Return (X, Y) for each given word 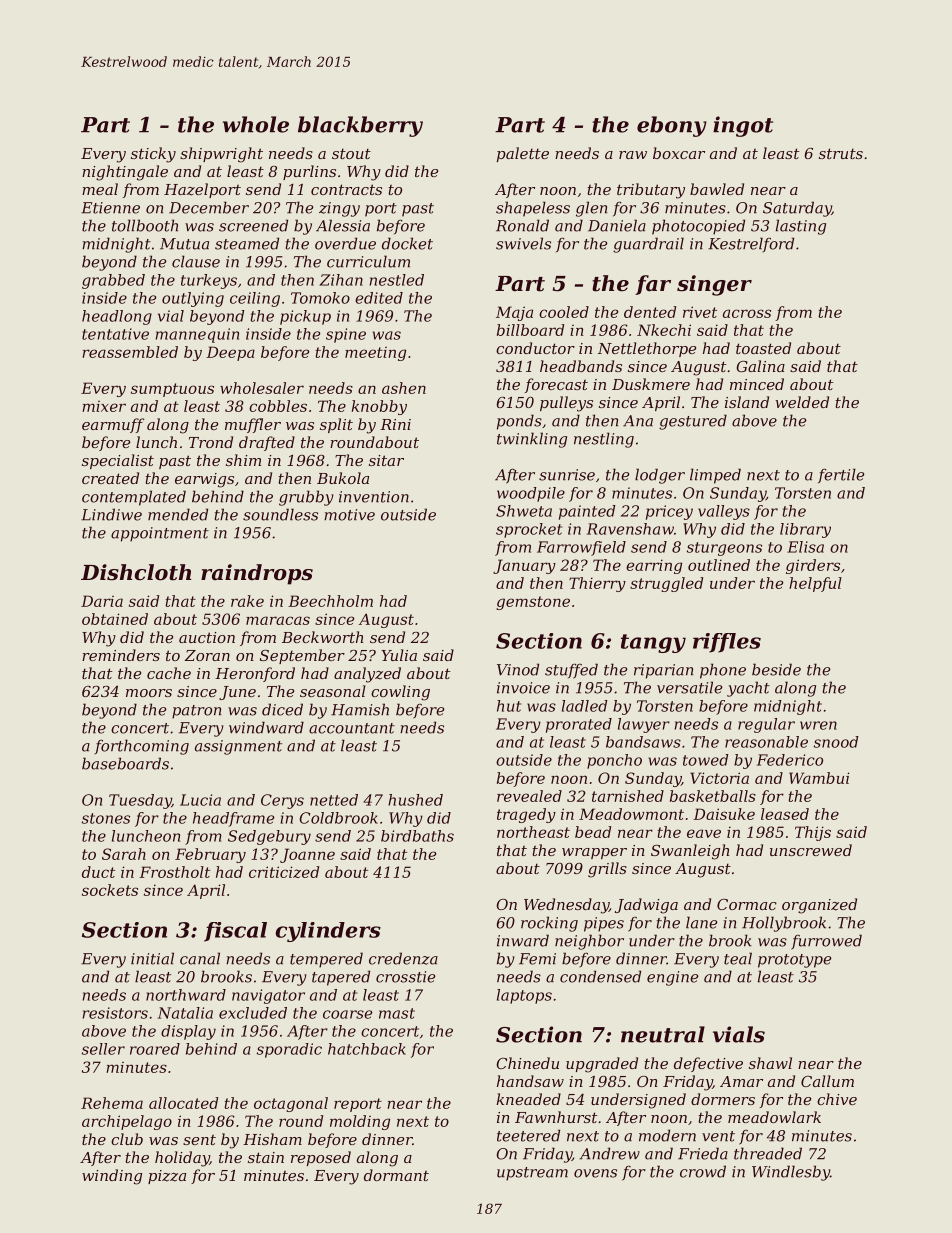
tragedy (526, 815)
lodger (660, 476)
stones (106, 818)
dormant (396, 1175)
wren (818, 725)
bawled (717, 189)
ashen (404, 388)
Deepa (230, 353)
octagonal (291, 1104)
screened (253, 225)
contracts (346, 189)
